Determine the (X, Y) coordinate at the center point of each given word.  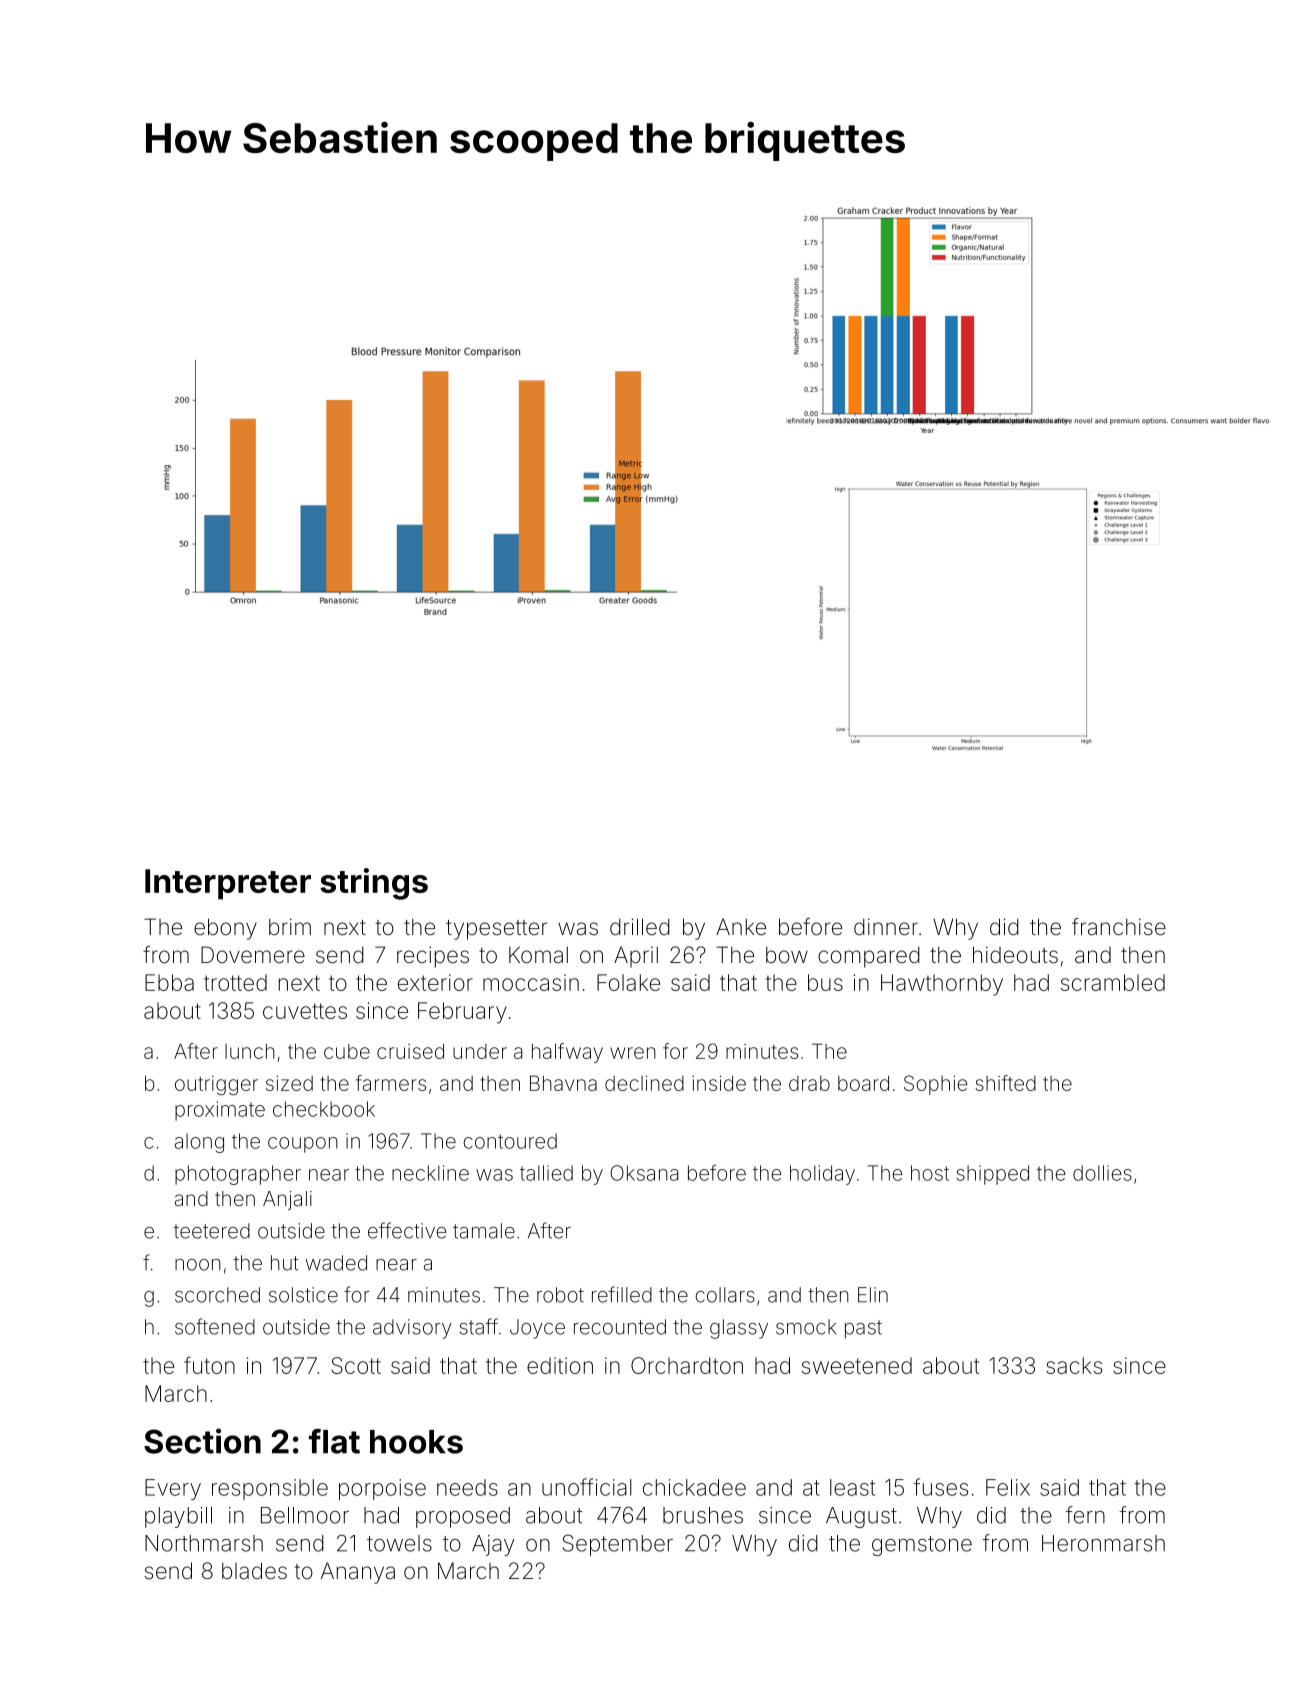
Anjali (287, 1200)
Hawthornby (942, 985)
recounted (620, 1327)
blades (254, 1571)
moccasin (531, 982)
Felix (1008, 1487)
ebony (225, 929)
